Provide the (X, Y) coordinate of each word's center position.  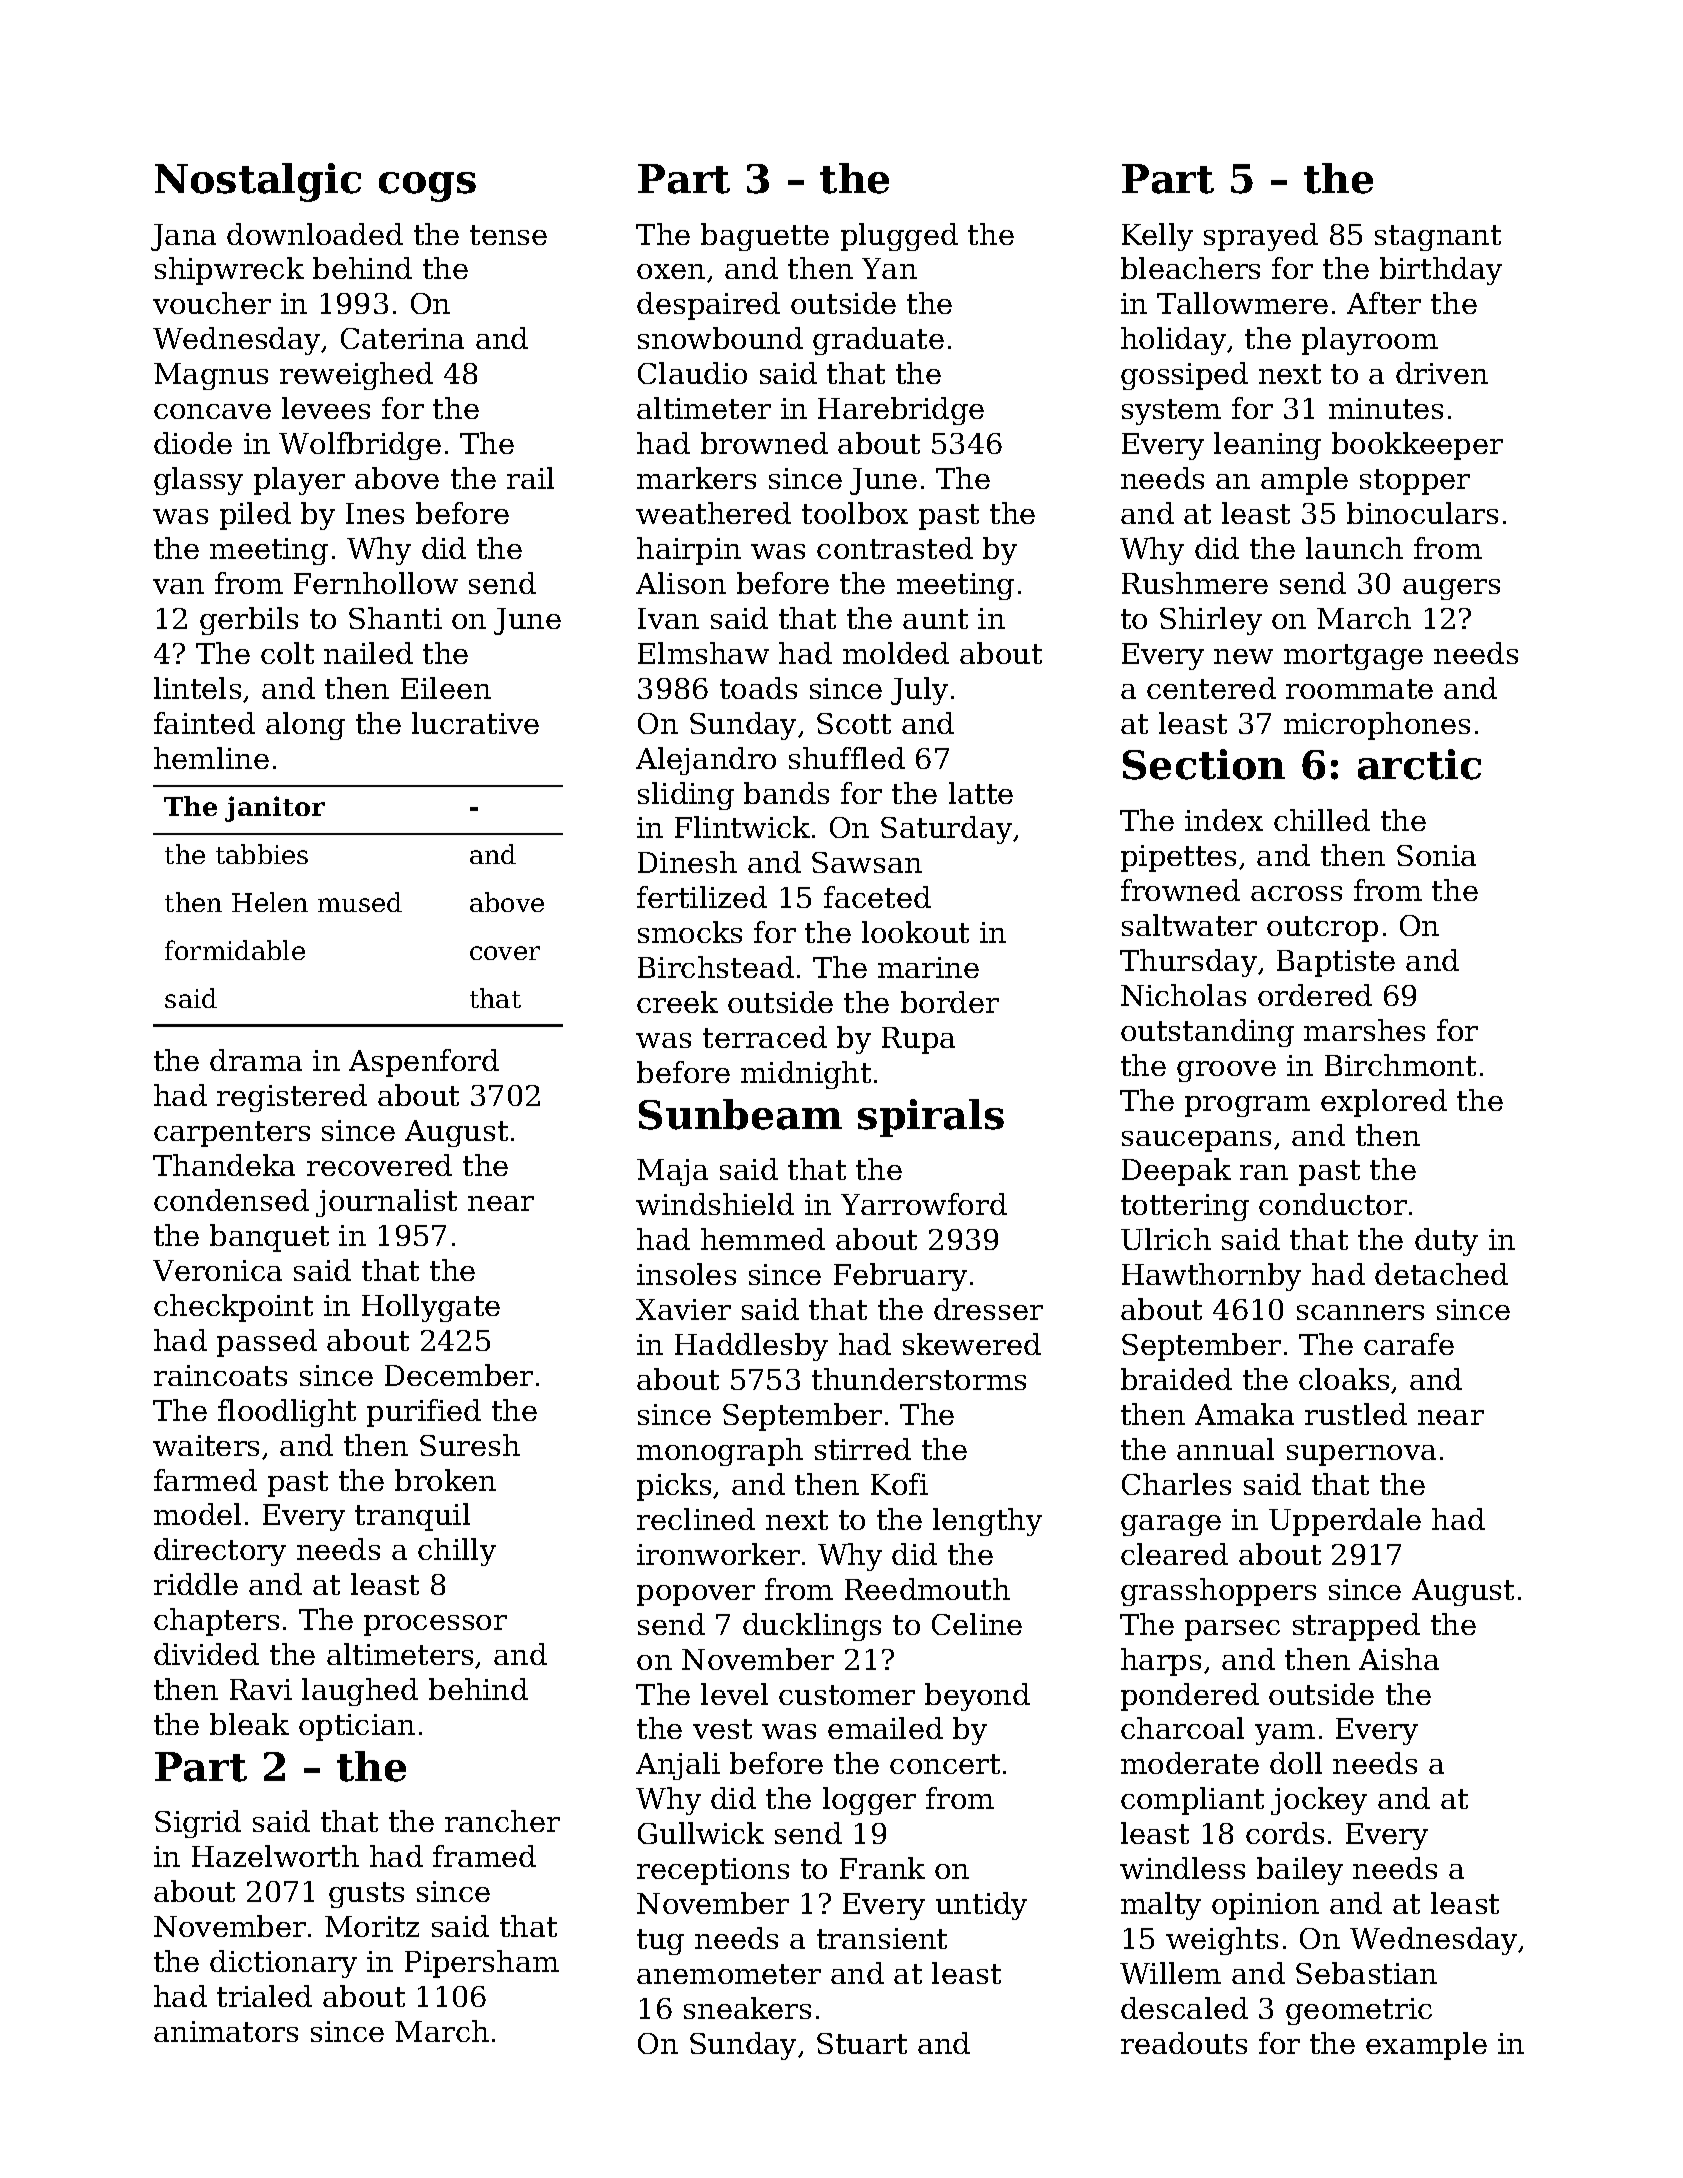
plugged (899, 237)
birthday (1441, 271)
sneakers (747, 2008)
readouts (1184, 2043)
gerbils (249, 621)
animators (226, 2031)
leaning (1267, 446)
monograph (720, 1452)
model (197, 1514)
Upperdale (1345, 1522)
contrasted (895, 548)
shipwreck (229, 271)
